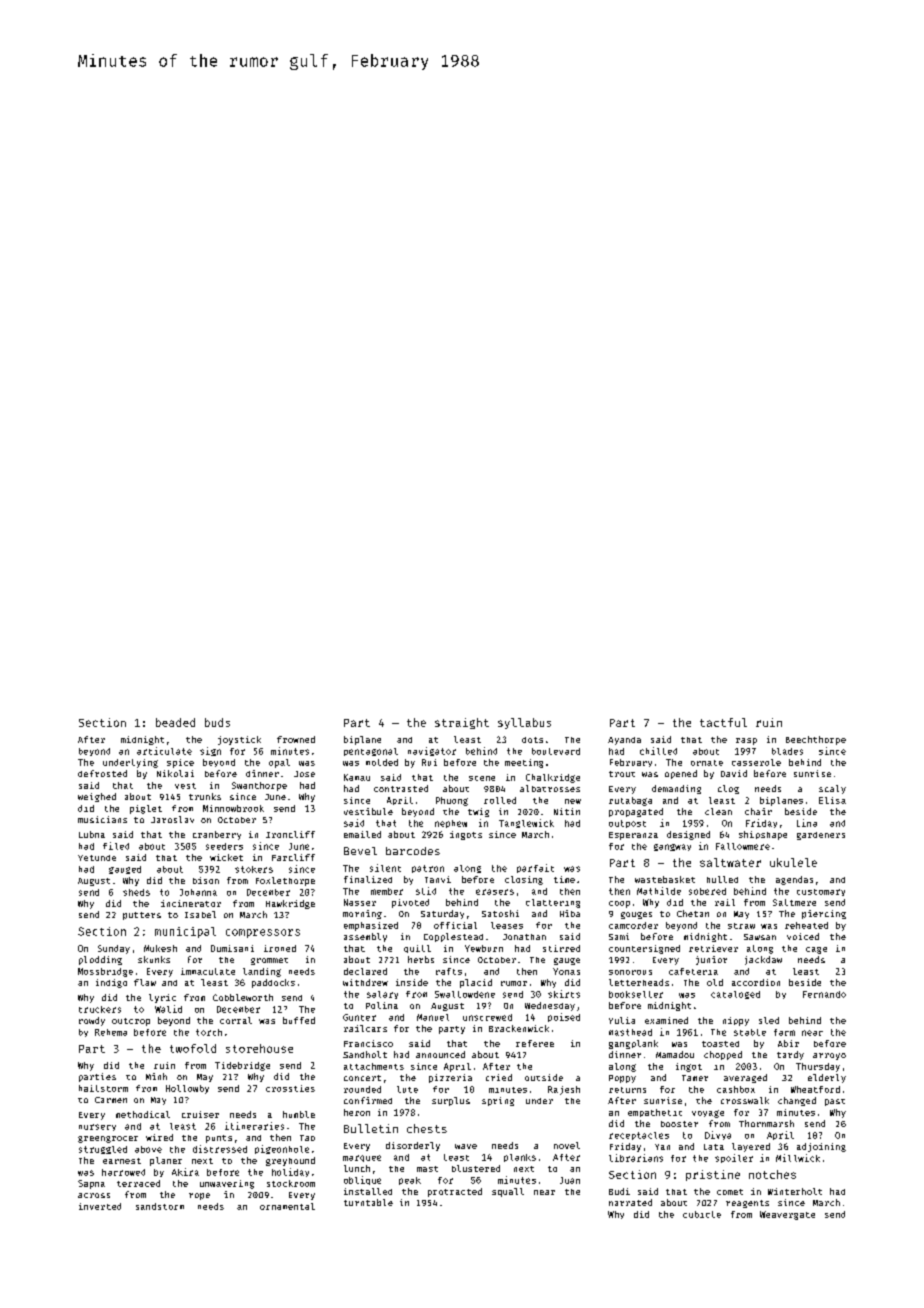 This page has width=924, height=1308. I want to click on buds, so click(217, 722).
